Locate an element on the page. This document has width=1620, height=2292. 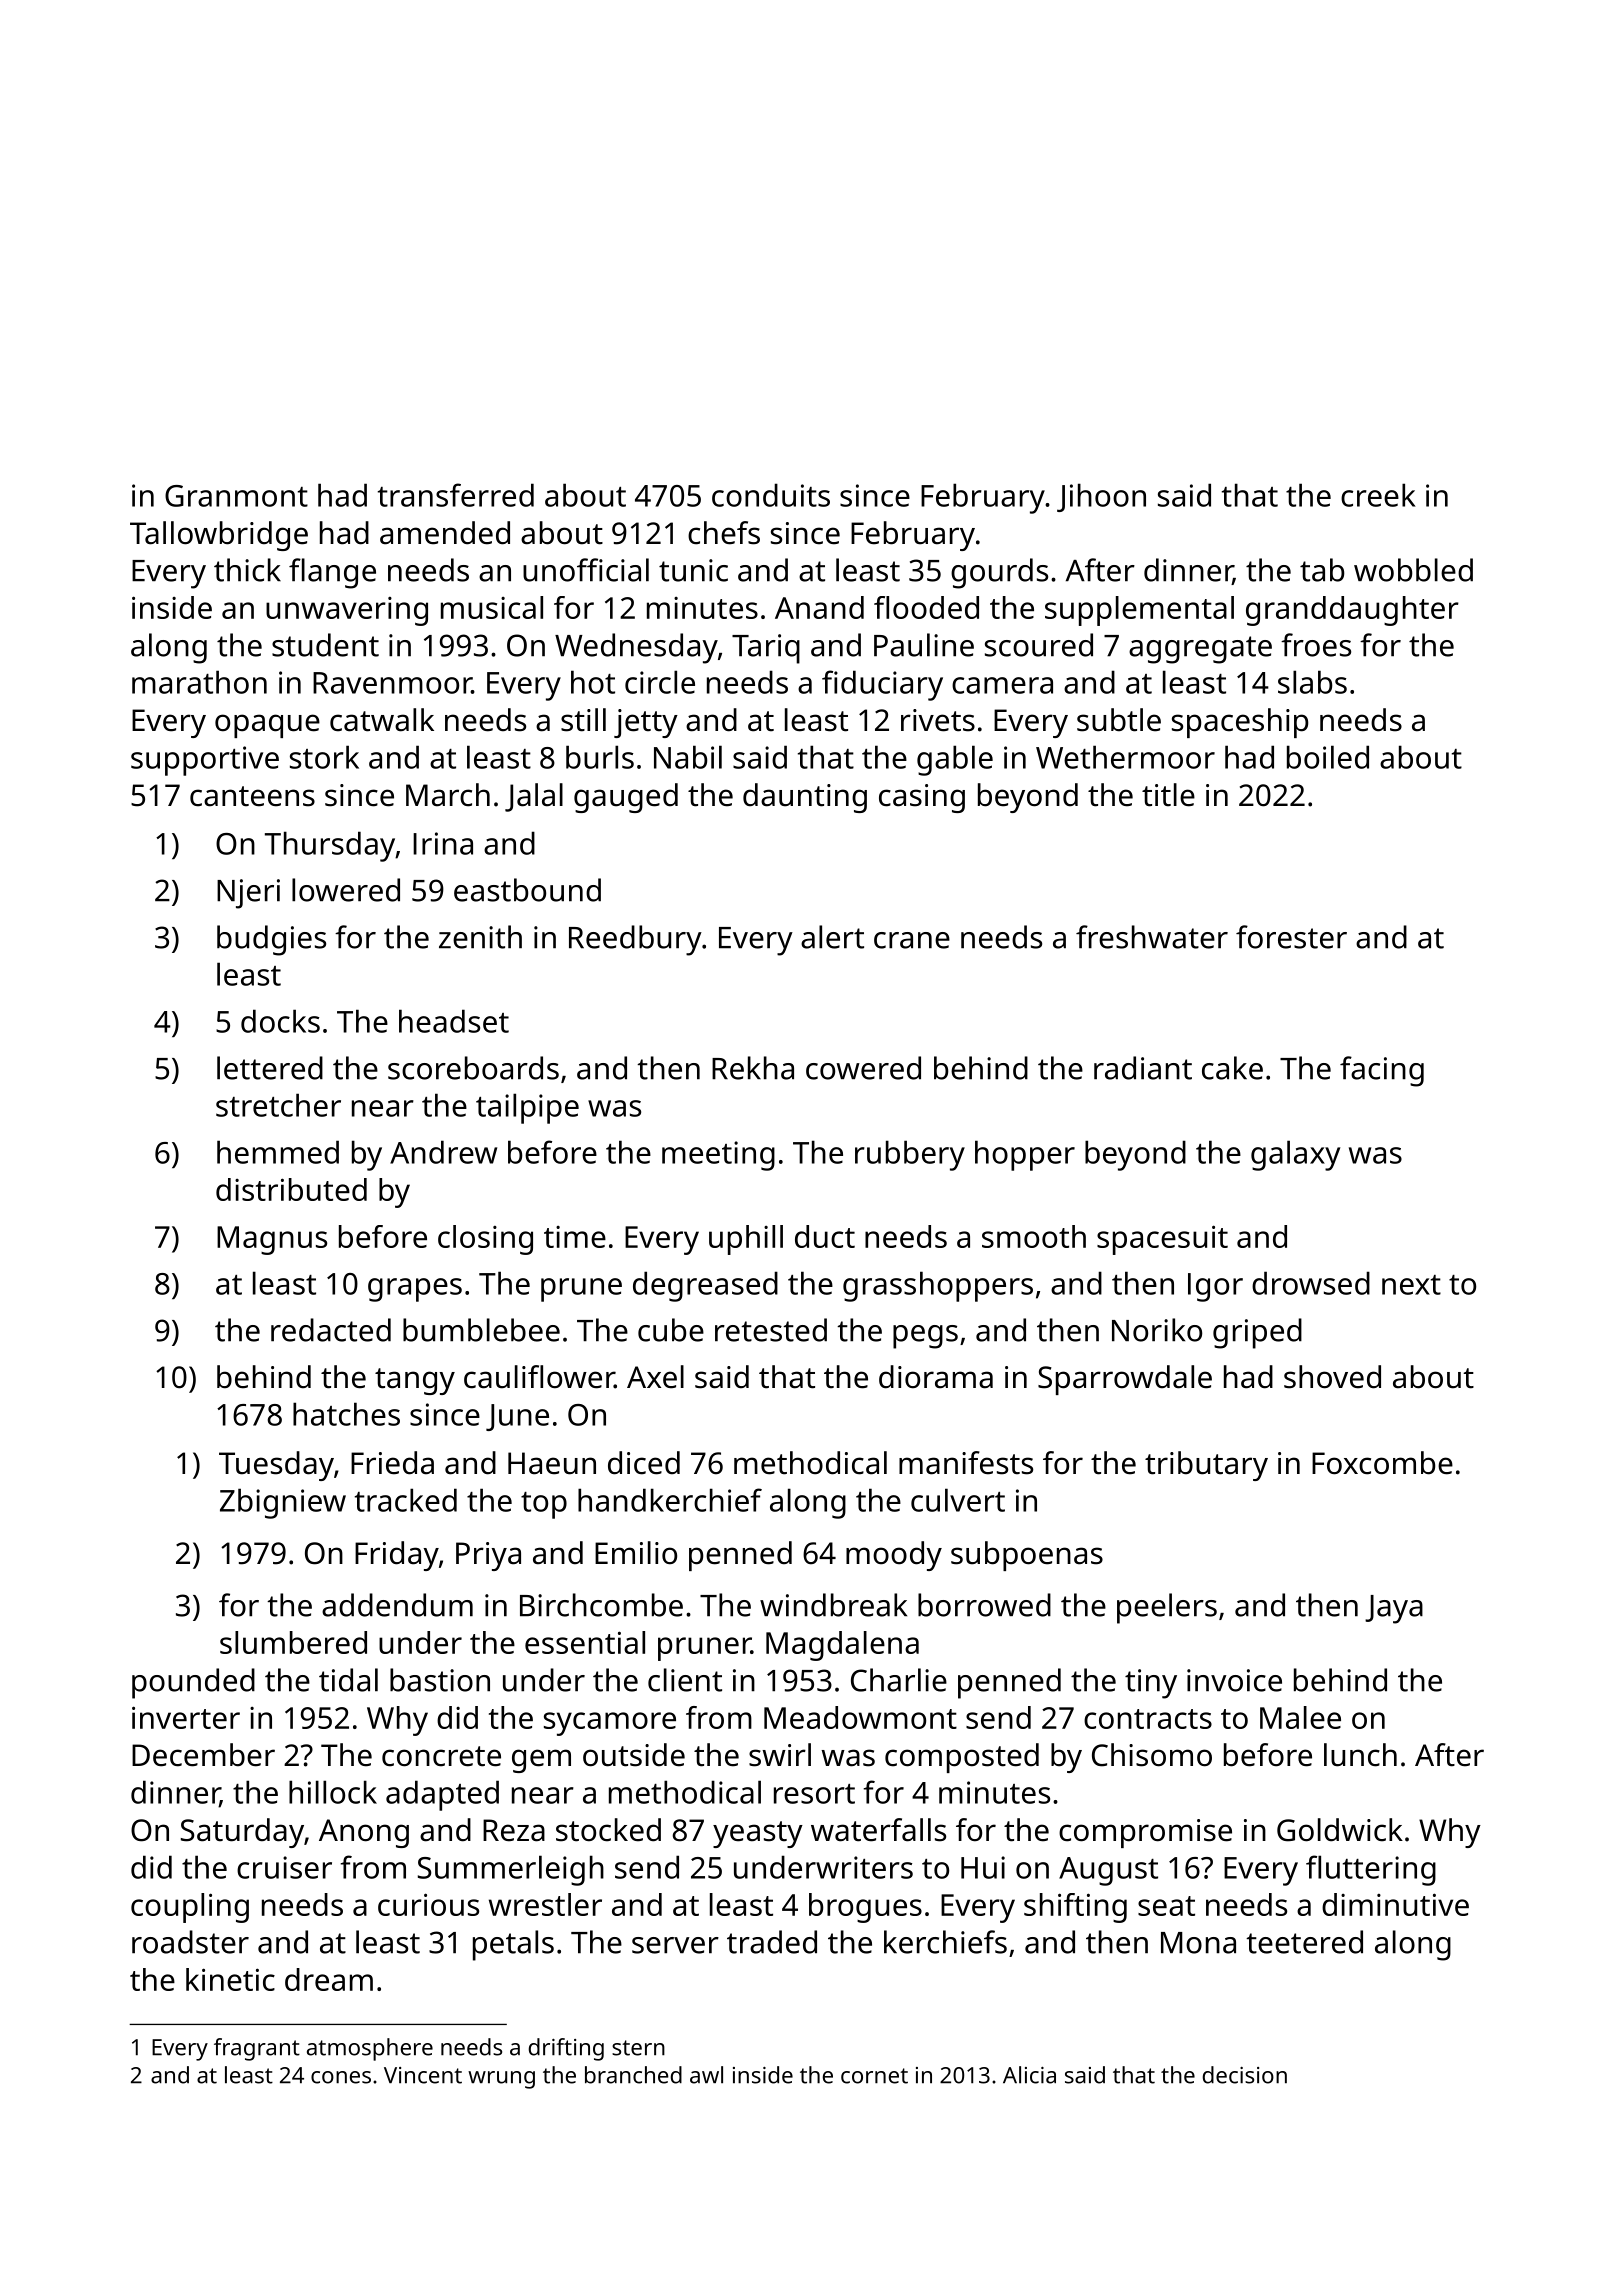
time is located at coordinates (575, 1237).
